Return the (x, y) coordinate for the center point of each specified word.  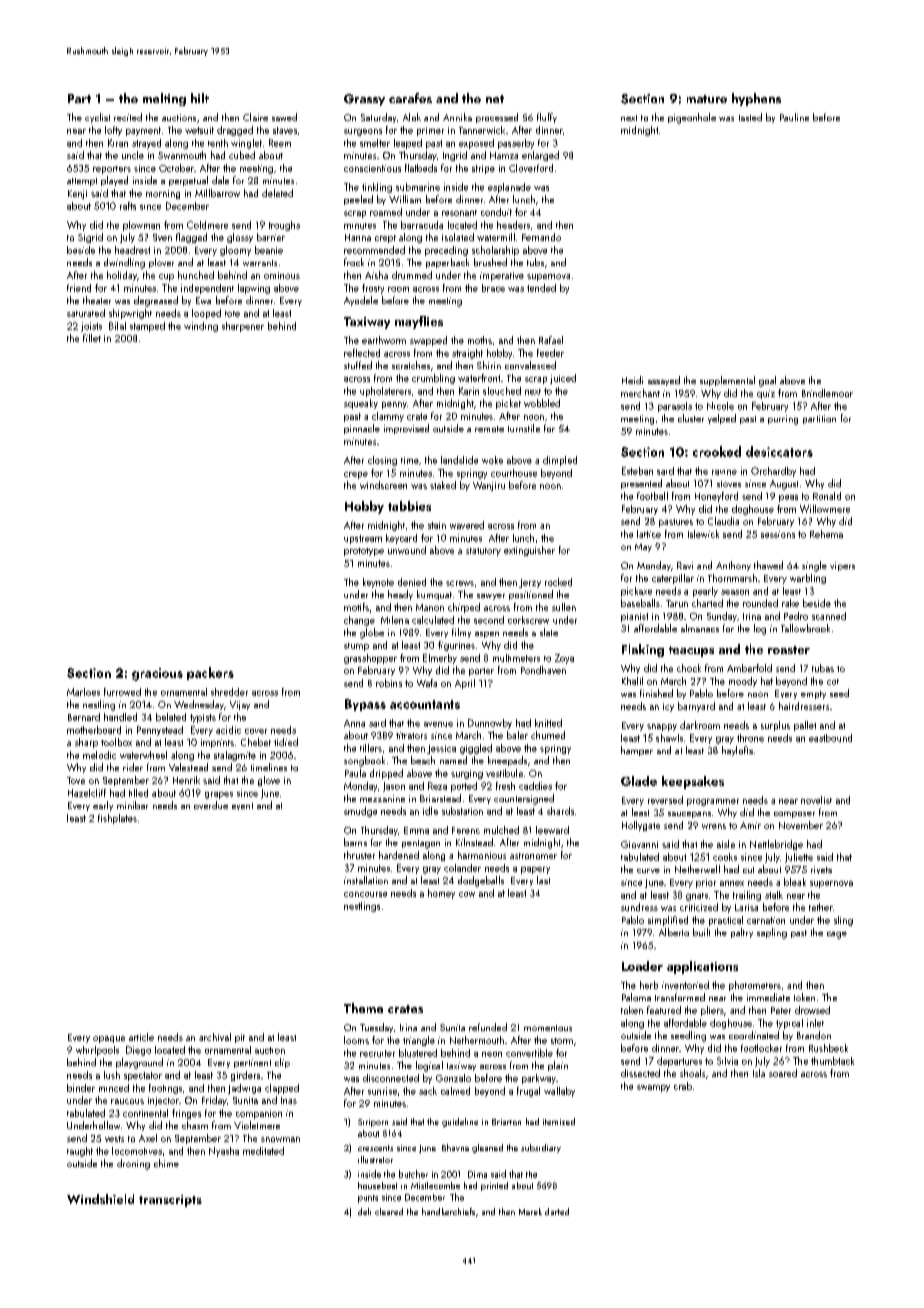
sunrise (382, 1091)
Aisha (376, 275)
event (242, 806)
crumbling (433, 379)
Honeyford (716, 497)
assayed (664, 381)
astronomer (533, 856)
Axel (148, 1138)
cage (837, 935)
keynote (378, 583)
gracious (157, 674)
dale (220, 180)
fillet (92, 338)
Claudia (723, 521)
